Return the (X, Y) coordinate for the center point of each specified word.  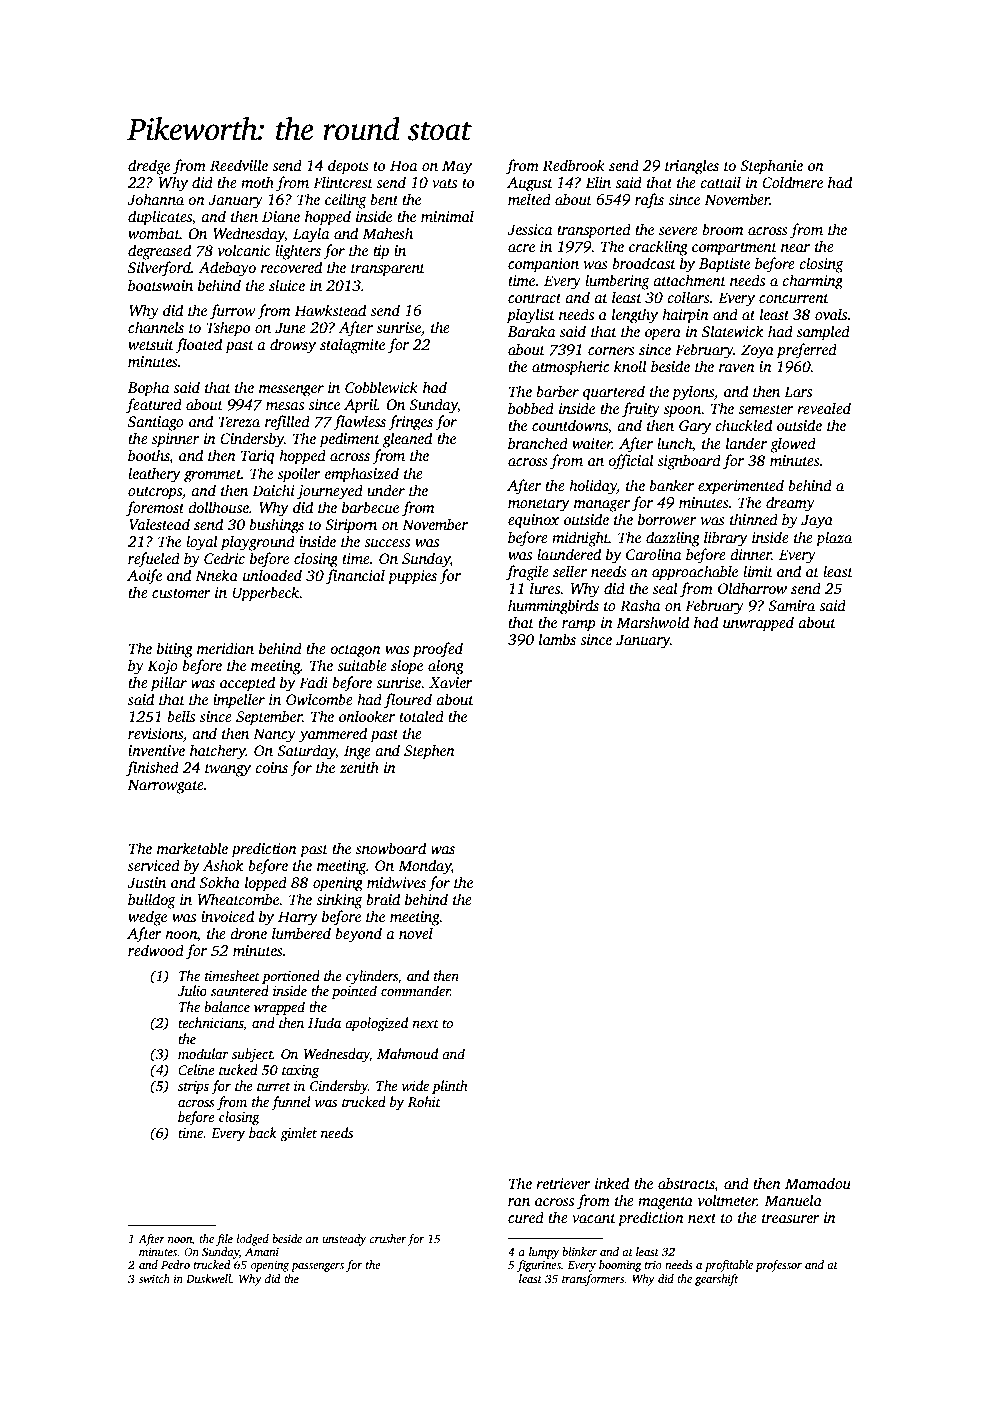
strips (193, 1087)
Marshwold (653, 622)
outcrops (155, 493)
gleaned (407, 440)
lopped (266, 884)
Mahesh (388, 233)
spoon (683, 412)
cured (526, 1217)
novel (416, 933)
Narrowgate (166, 786)
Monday (424, 867)
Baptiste (724, 265)
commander (416, 990)
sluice (287, 285)
